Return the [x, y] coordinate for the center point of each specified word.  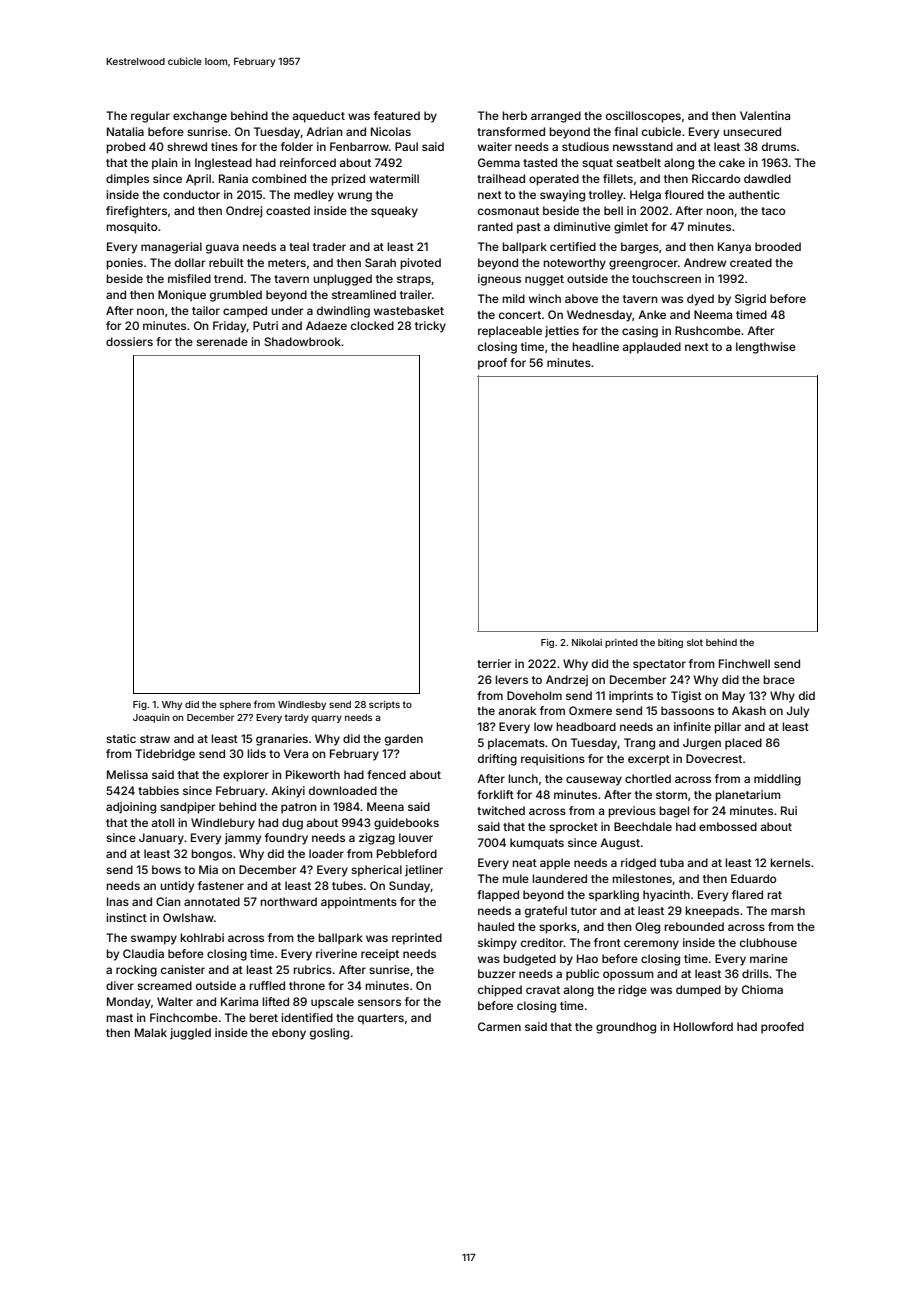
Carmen [499, 1026]
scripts [384, 705]
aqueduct [319, 117]
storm [671, 795]
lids [256, 753]
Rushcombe [708, 330]
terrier [494, 663]
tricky [430, 327]
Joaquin [151, 718]
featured [397, 115]
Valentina [765, 115]
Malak [151, 1032]
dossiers [129, 341]
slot [695, 642]
